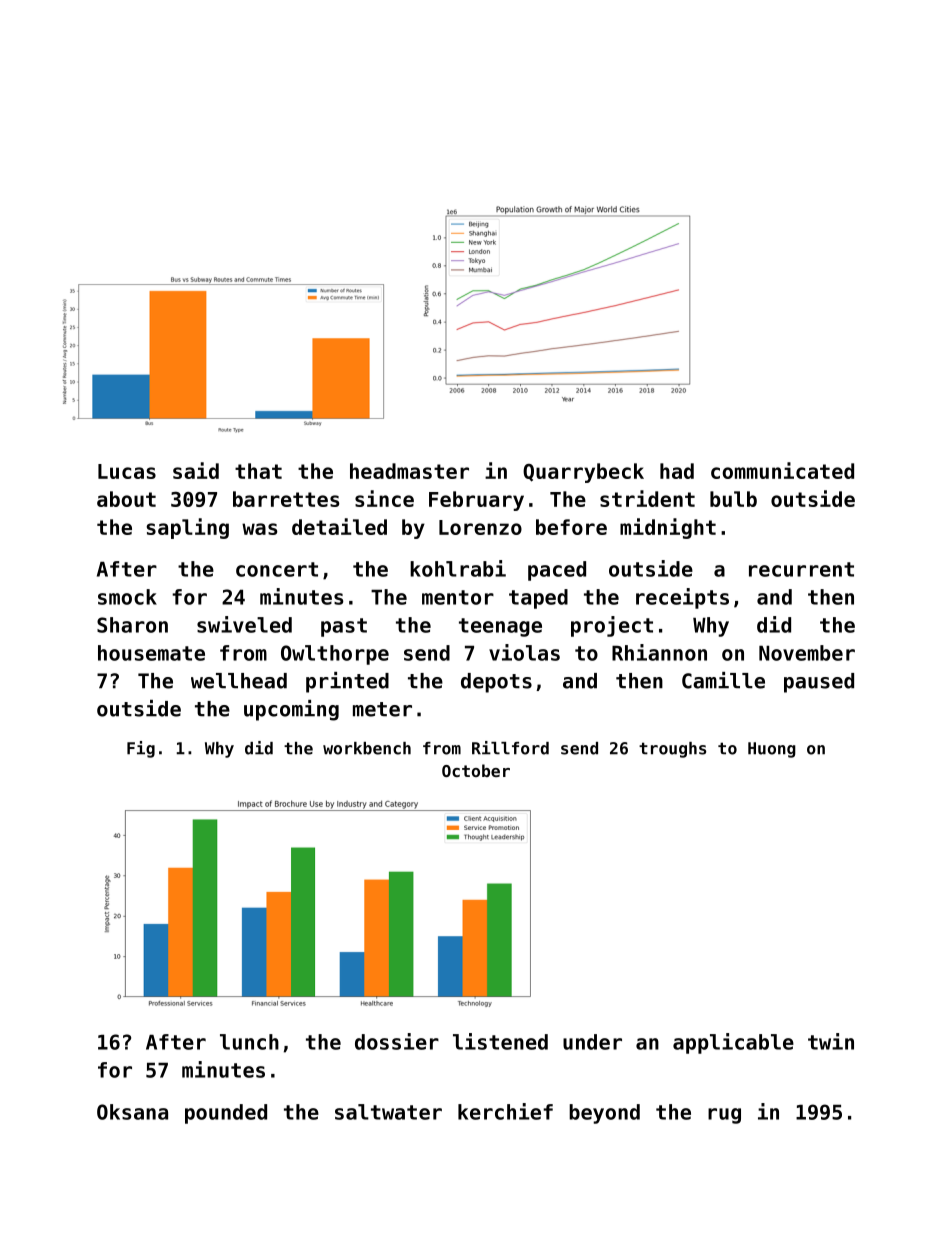 Image resolution: width=952 pixels, height=1233 pixels. I want to click on housemate, so click(151, 653).
